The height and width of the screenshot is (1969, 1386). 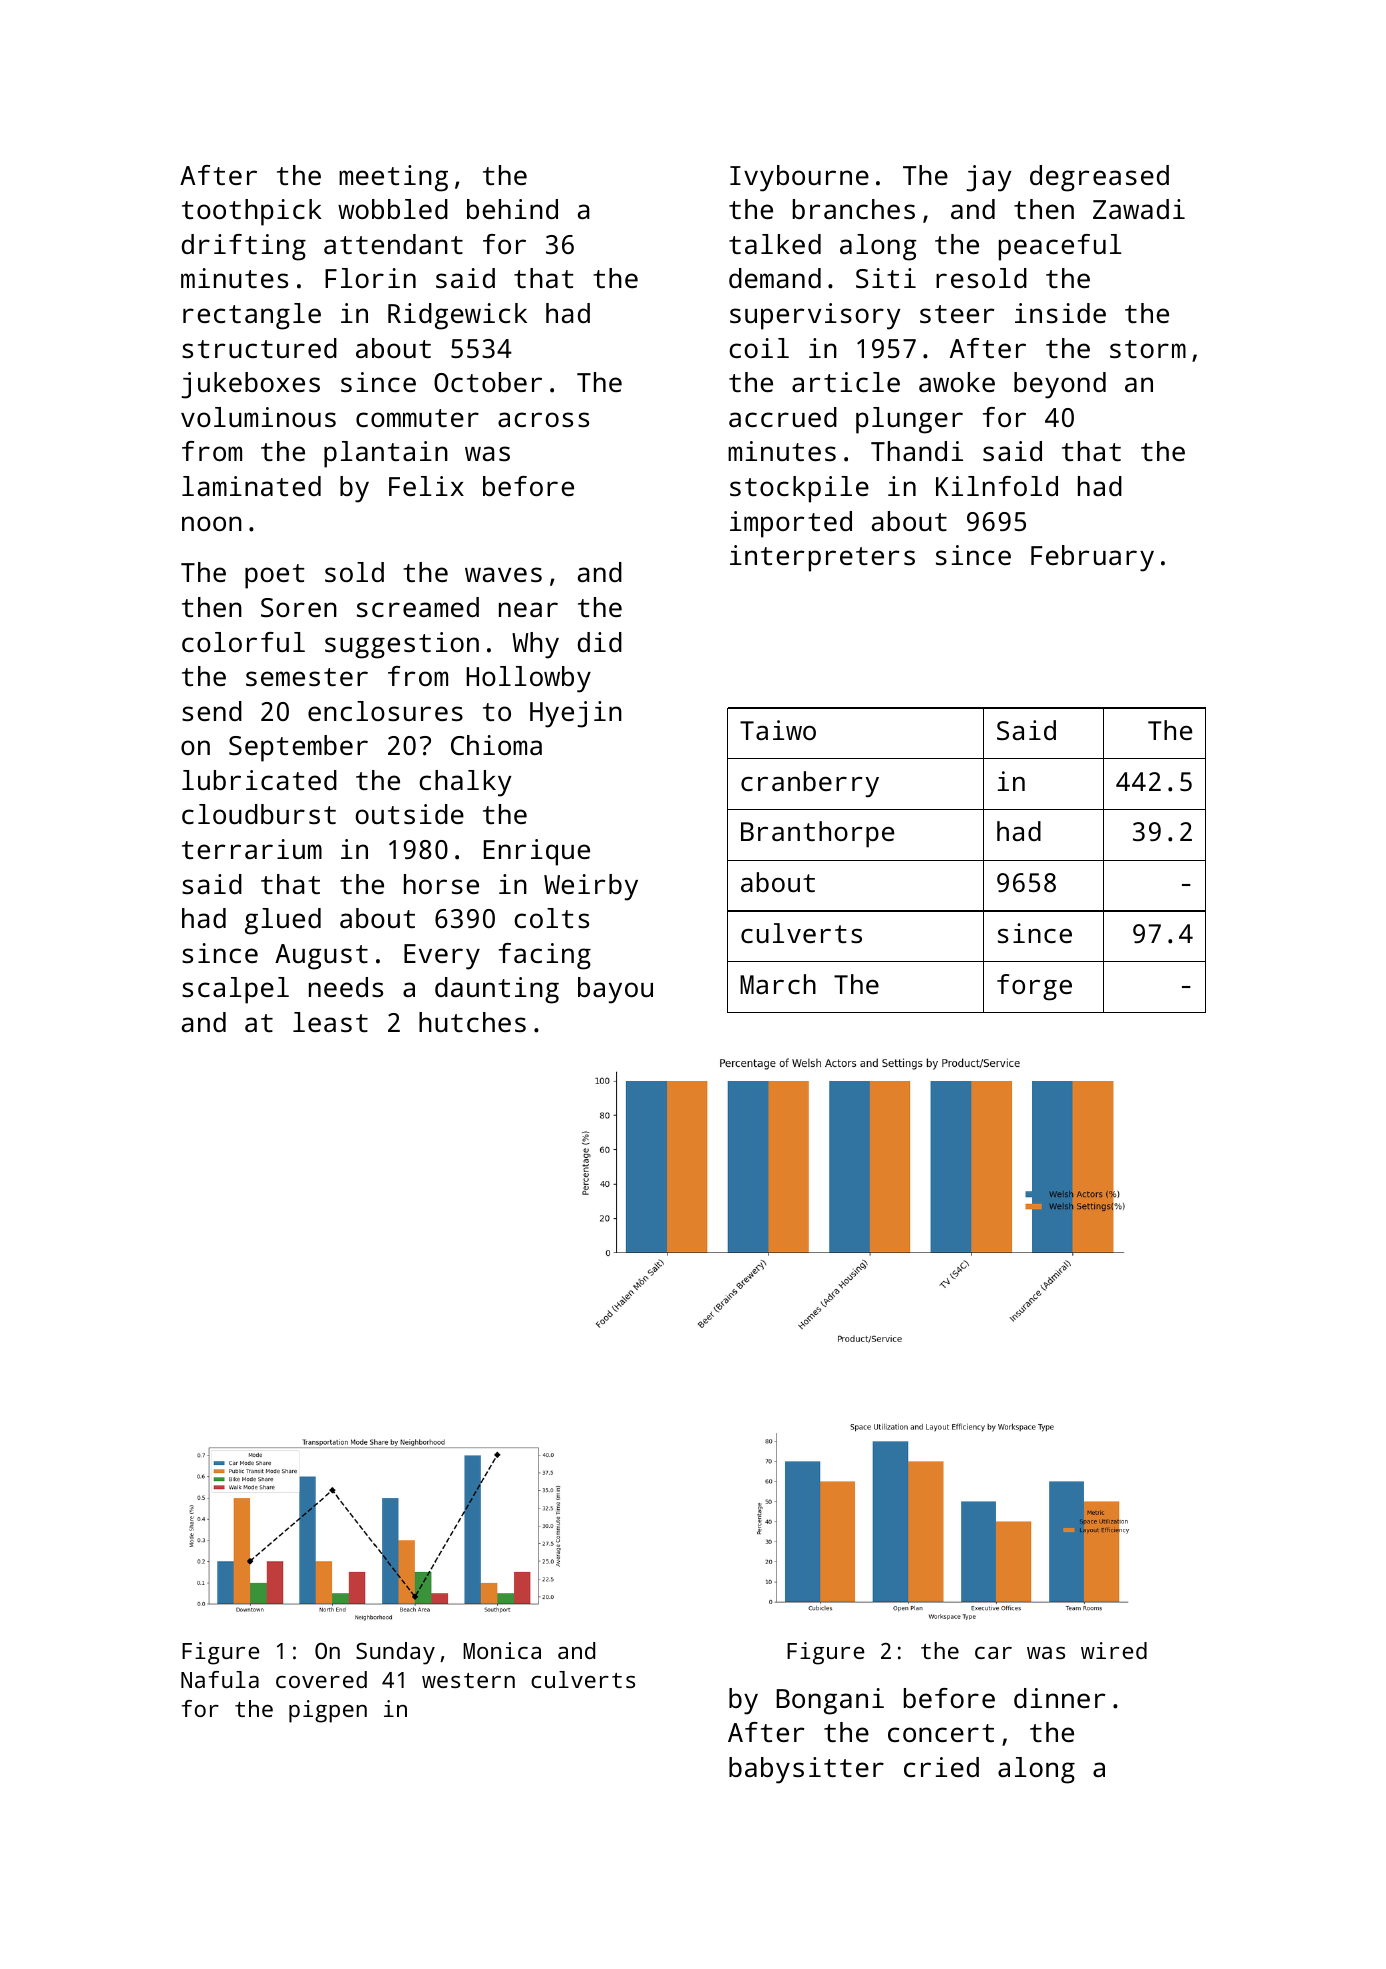 I want to click on needs, so click(x=346, y=987).
